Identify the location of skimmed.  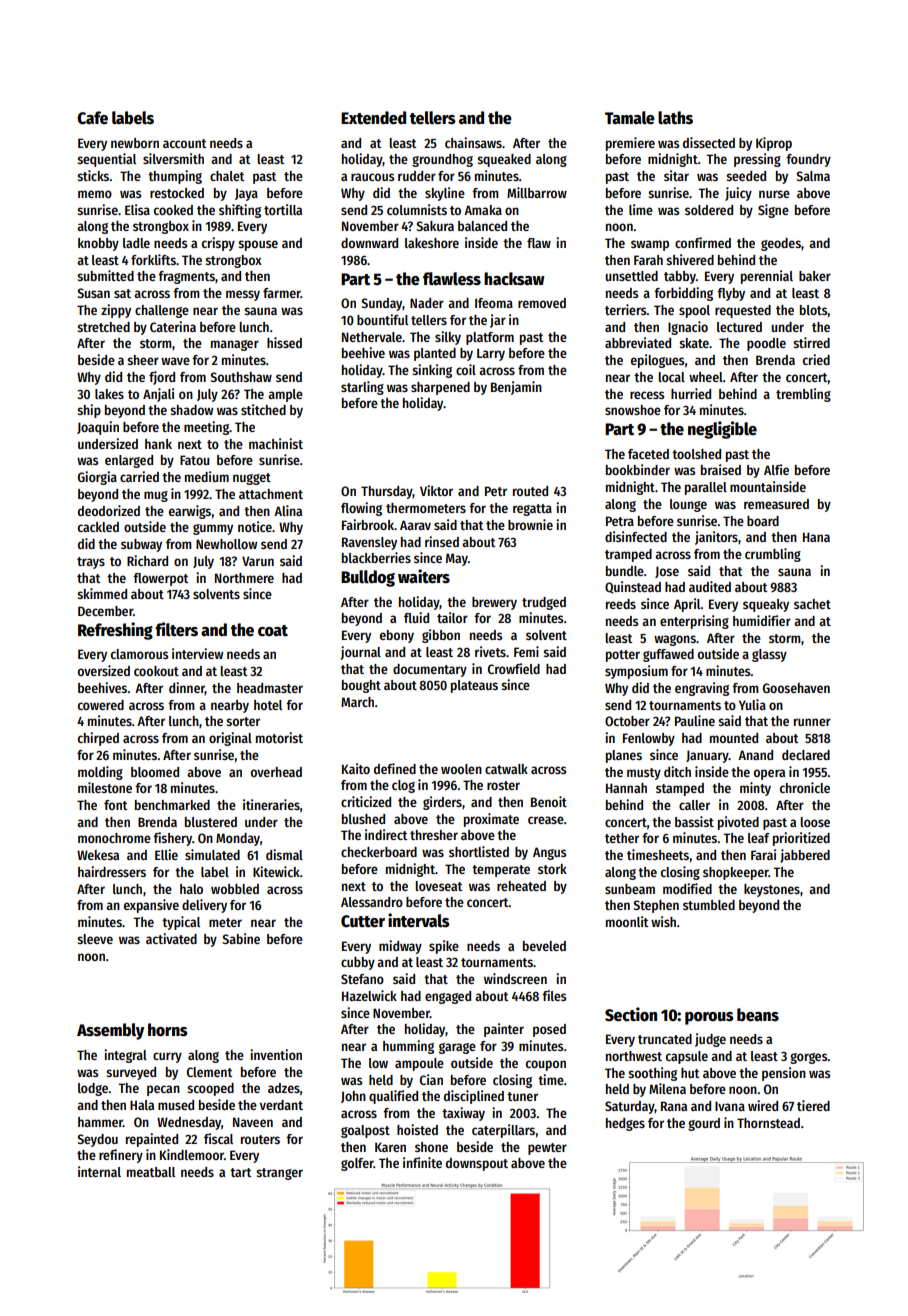
(102, 593).
